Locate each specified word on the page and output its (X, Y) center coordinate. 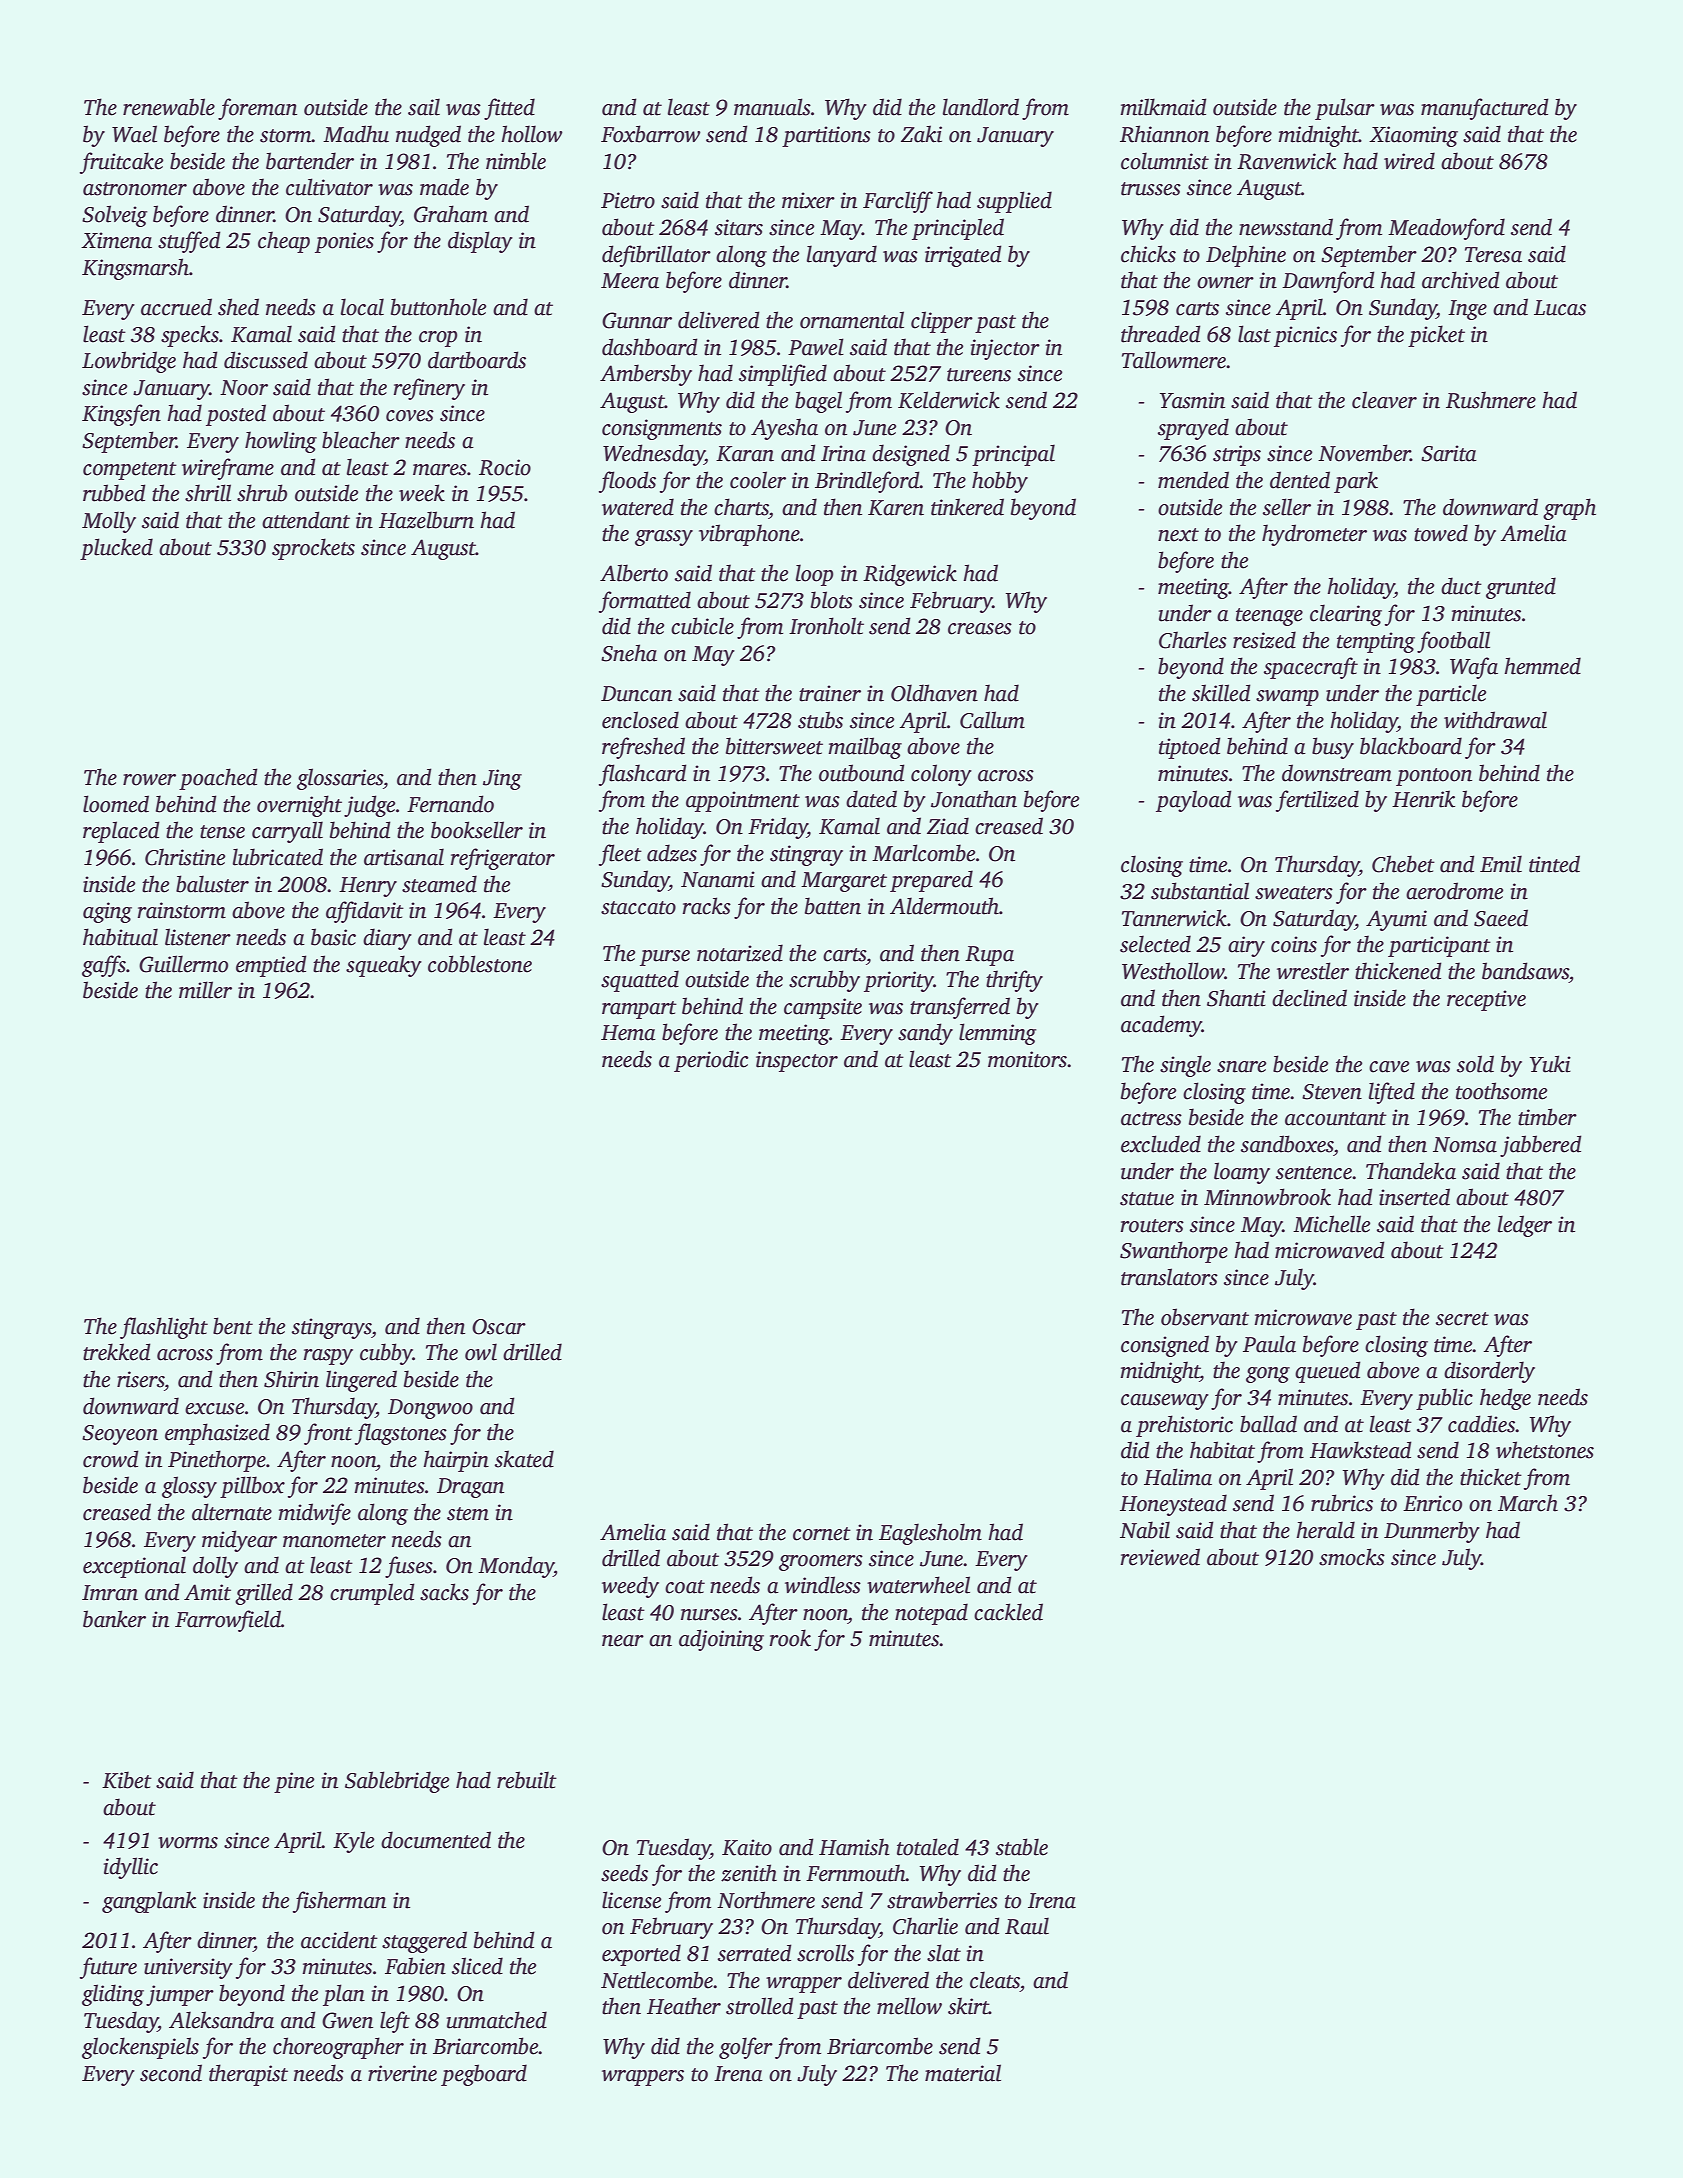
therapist (248, 2075)
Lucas (1560, 308)
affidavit (365, 912)
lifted (1392, 1093)
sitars (739, 227)
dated (871, 799)
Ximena (116, 240)
